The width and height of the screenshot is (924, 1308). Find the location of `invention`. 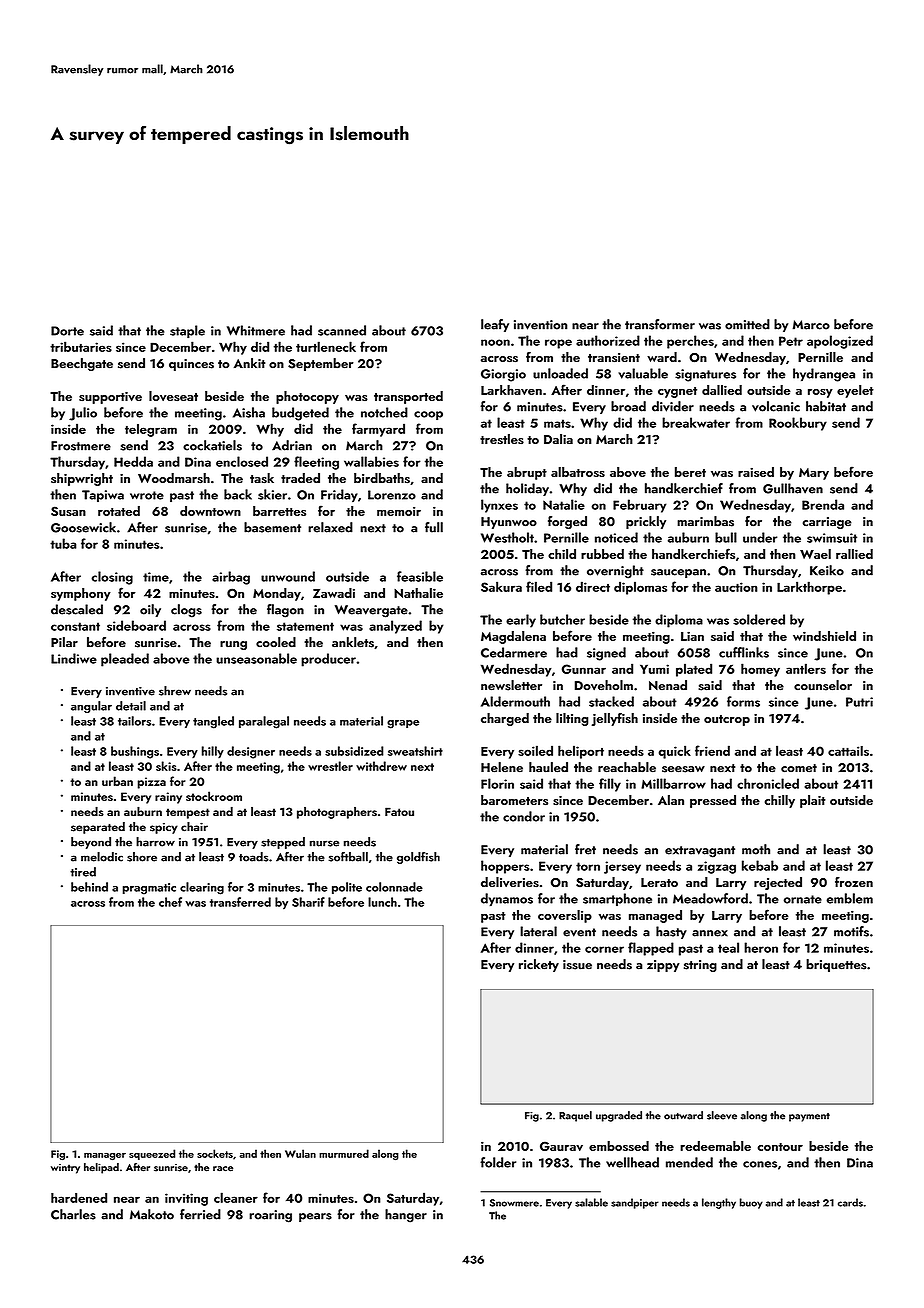

invention is located at coordinates (540, 325).
